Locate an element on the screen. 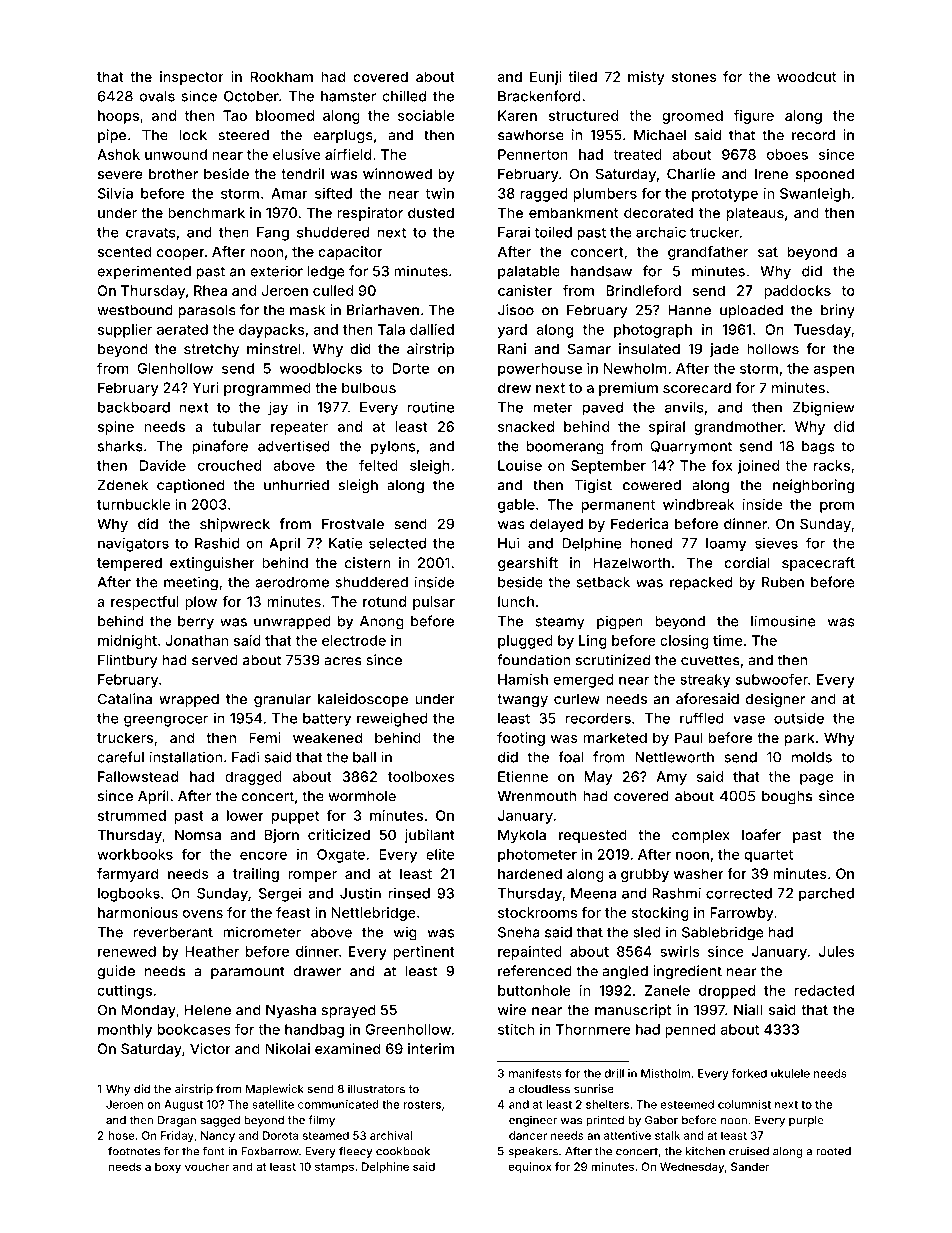  ball is located at coordinates (364, 757).
